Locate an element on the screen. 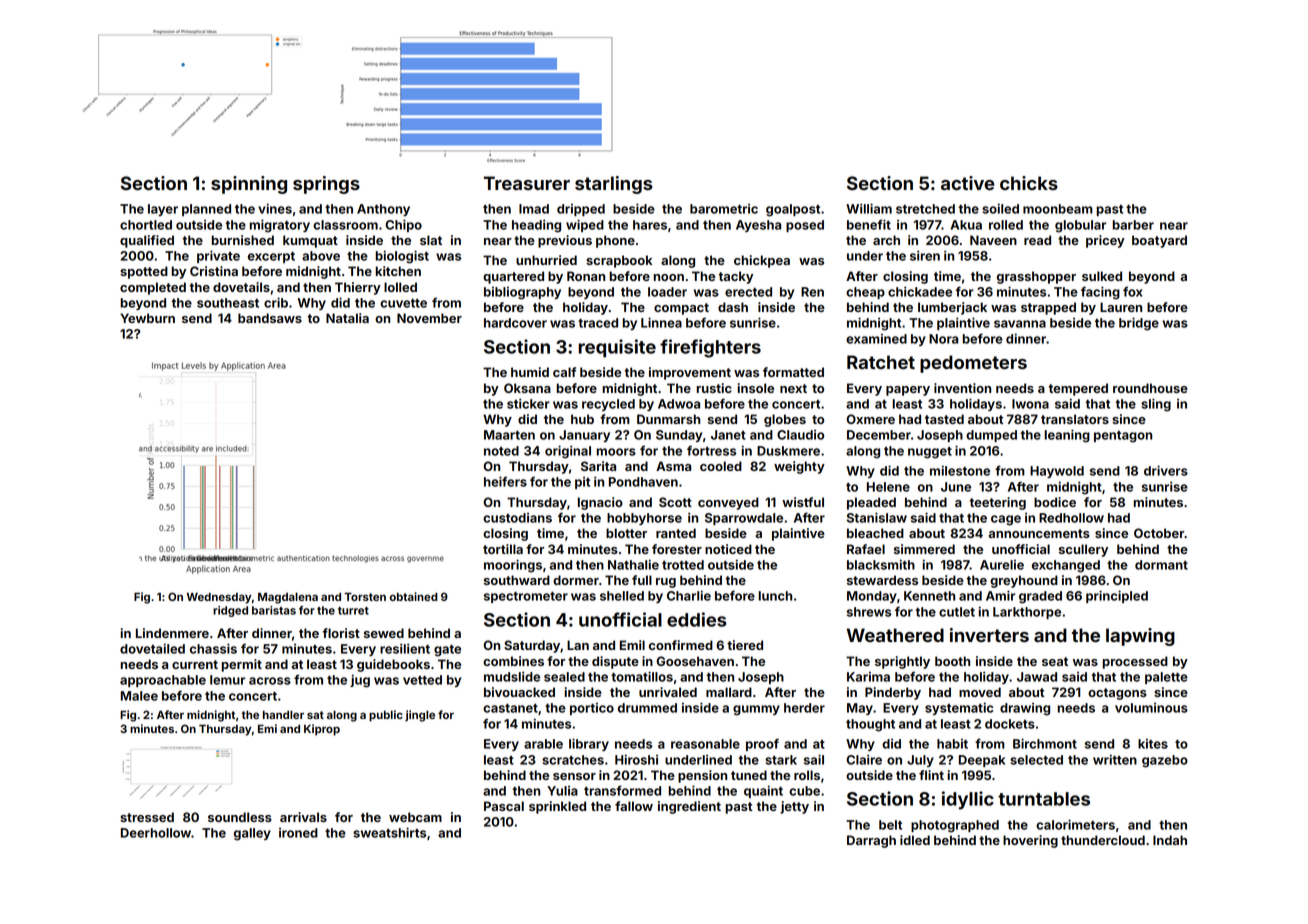 The width and height of the screenshot is (1308, 924). booth is located at coordinates (952, 661).
